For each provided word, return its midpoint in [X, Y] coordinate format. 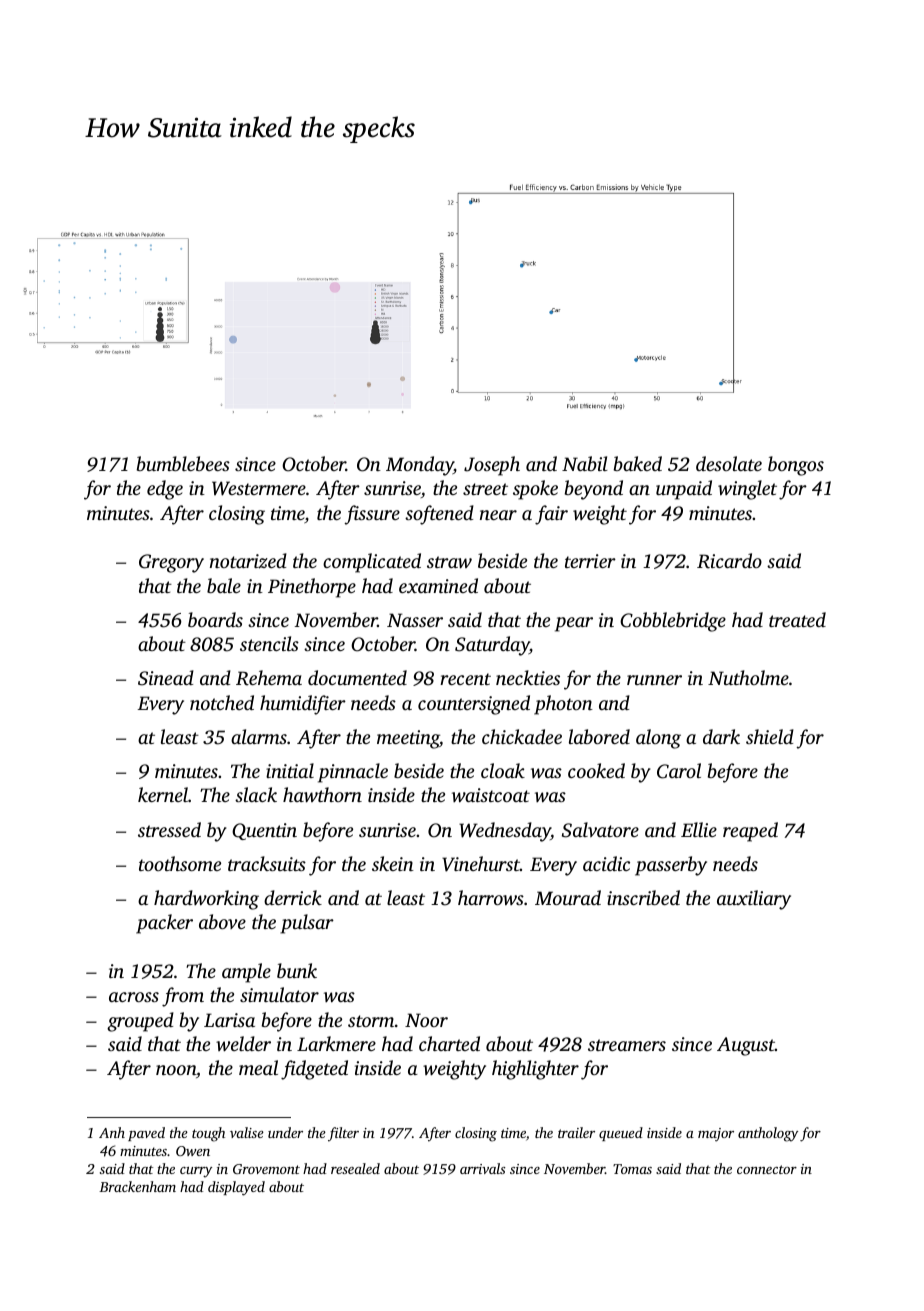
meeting [408, 739]
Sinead [166, 678]
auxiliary [754, 900]
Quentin [264, 831]
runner [654, 680]
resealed [355, 1168]
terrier [590, 561]
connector [767, 1169]
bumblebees [183, 463]
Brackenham [137, 1186]
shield [770, 736]
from [183, 997]
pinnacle [353, 773]
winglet [747, 490]
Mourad [568, 897]
